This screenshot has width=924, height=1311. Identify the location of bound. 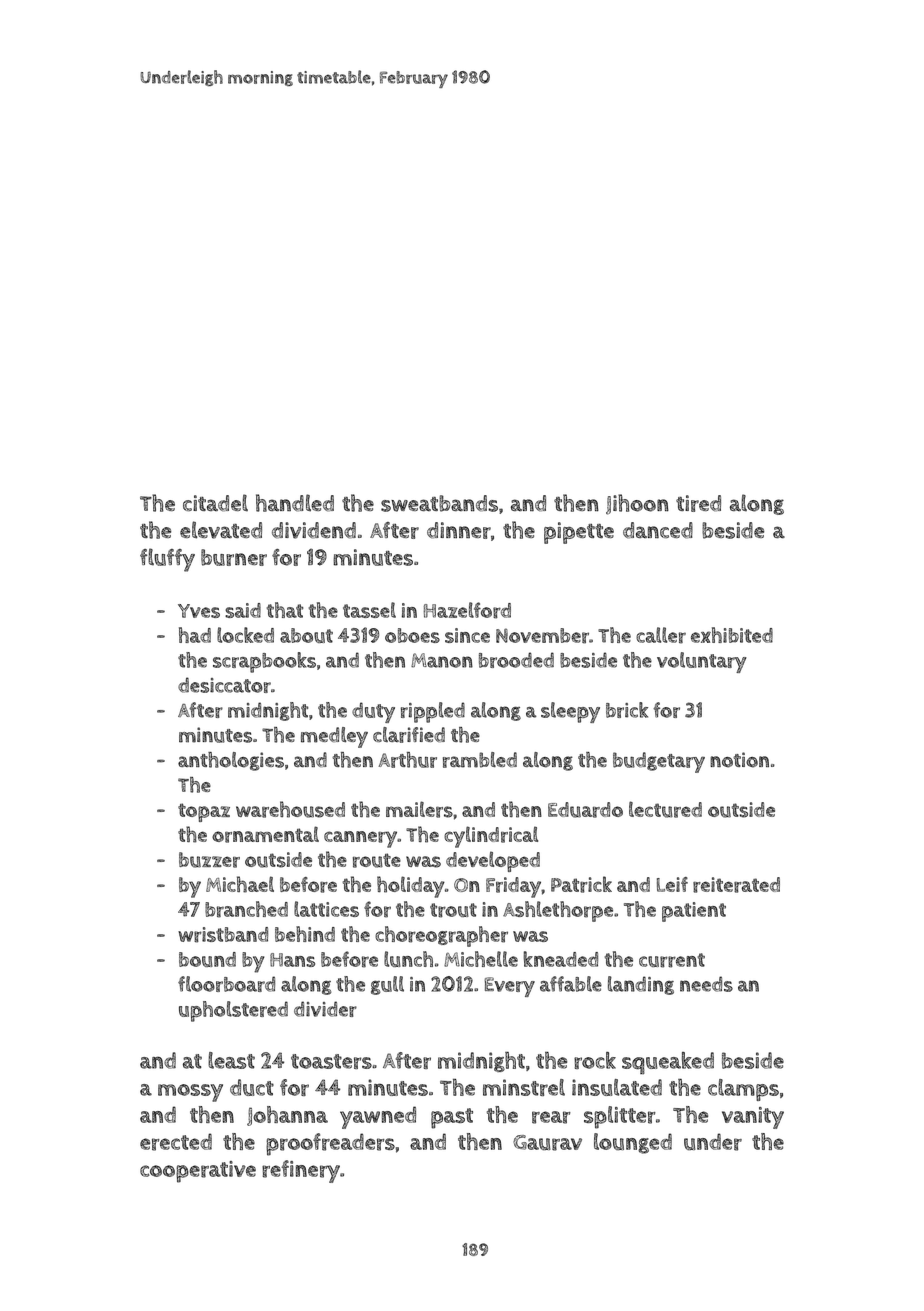
(207, 959).
